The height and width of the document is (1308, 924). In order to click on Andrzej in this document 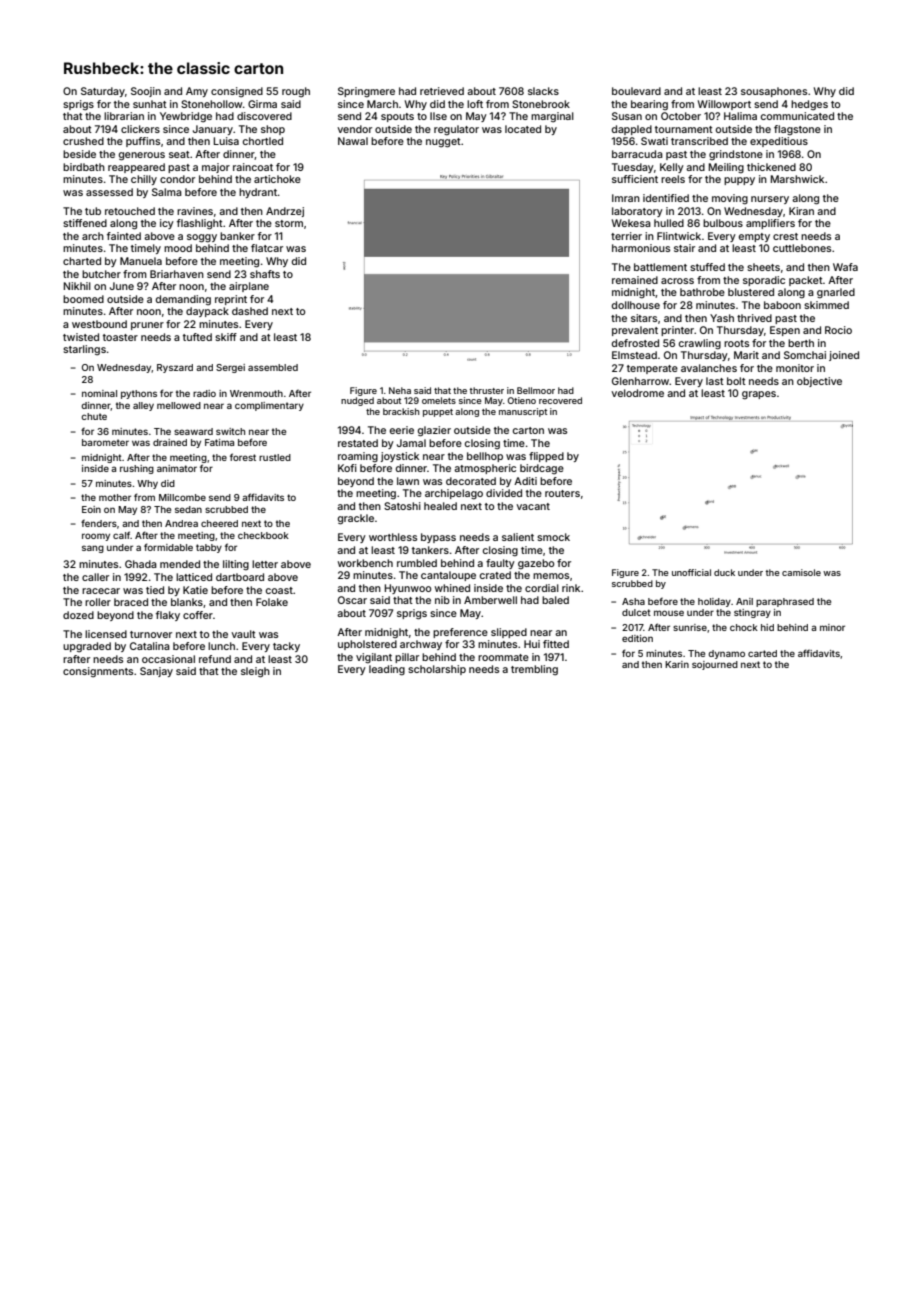, I will do `click(285, 212)`.
